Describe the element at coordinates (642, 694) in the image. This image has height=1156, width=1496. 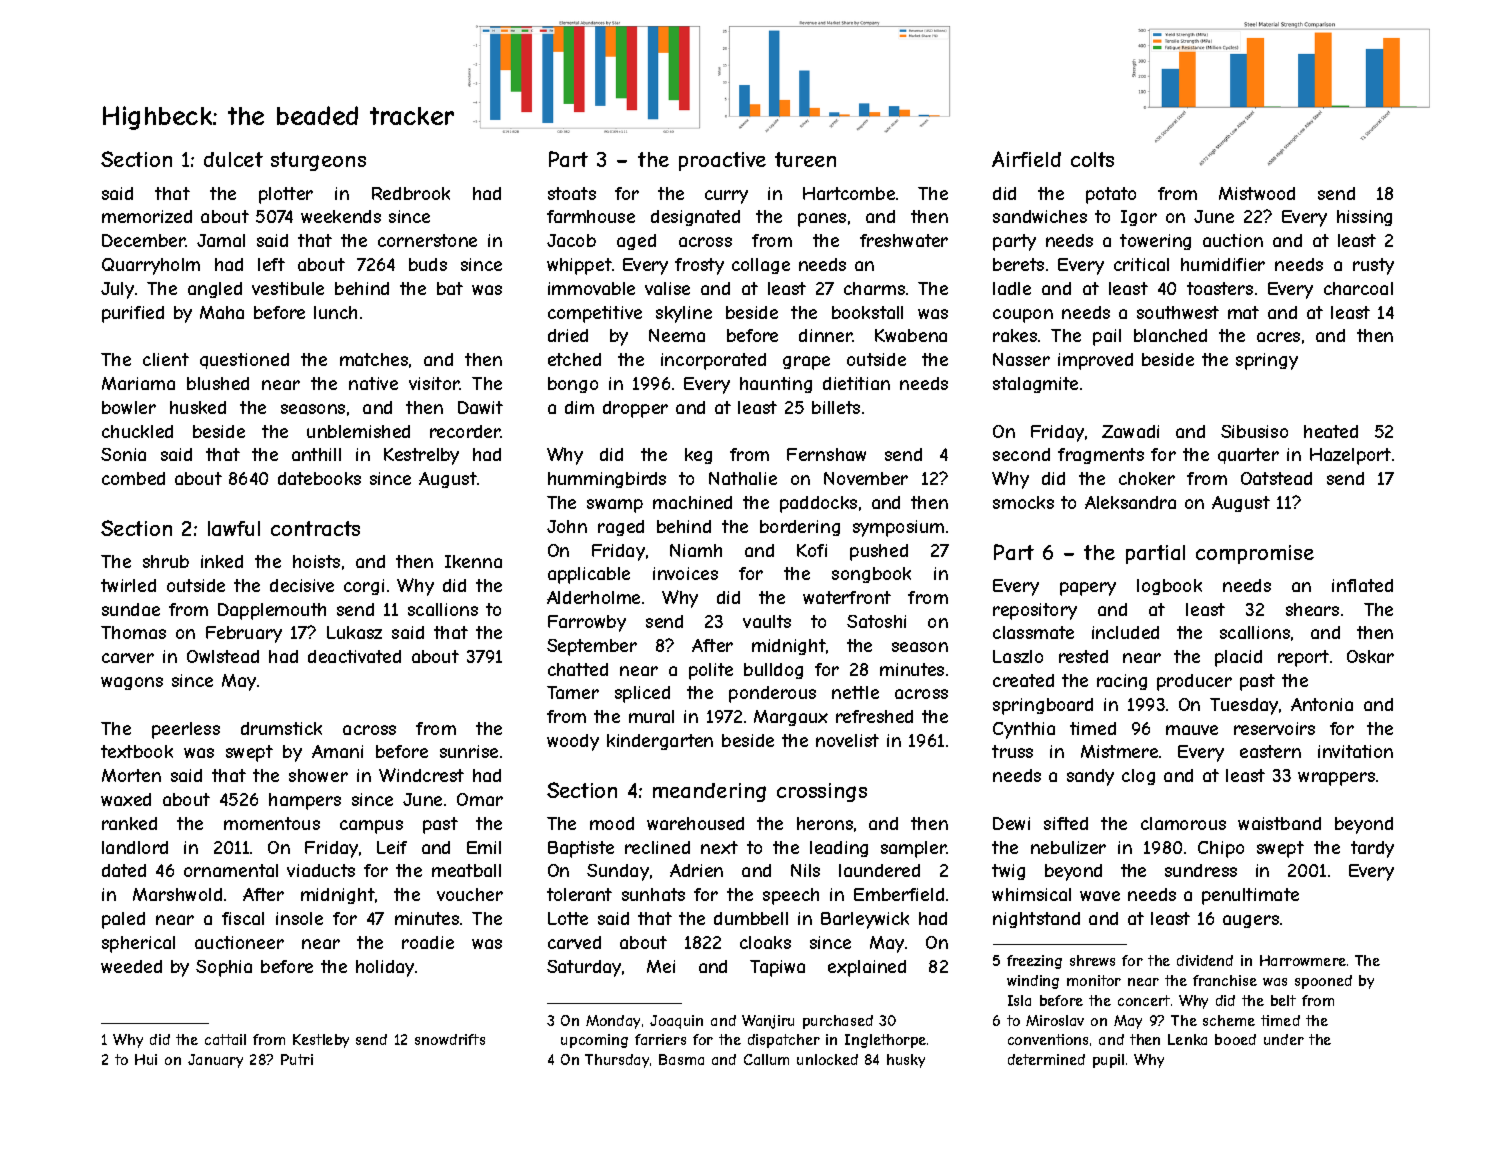
I see `spliced` at that location.
